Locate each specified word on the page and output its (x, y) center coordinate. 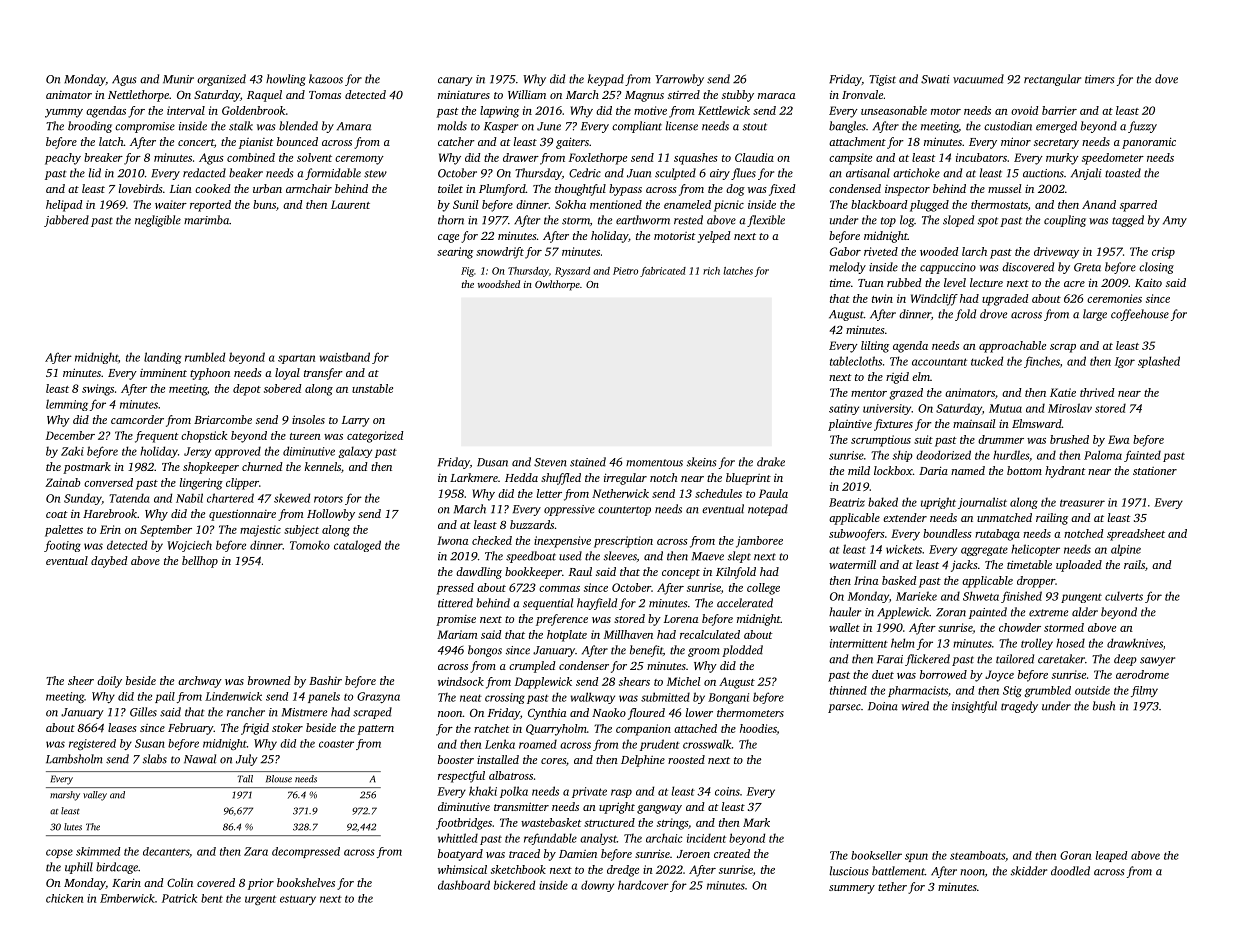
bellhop (200, 562)
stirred (684, 94)
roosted (686, 759)
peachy (63, 159)
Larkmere (474, 477)
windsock (461, 681)
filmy (1144, 691)
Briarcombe (223, 419)
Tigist (882, 80)
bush (1104, 706)
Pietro (625, 271)
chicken (64, 898)
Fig (467, 272)
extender (905, 517)
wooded (939, 251)
